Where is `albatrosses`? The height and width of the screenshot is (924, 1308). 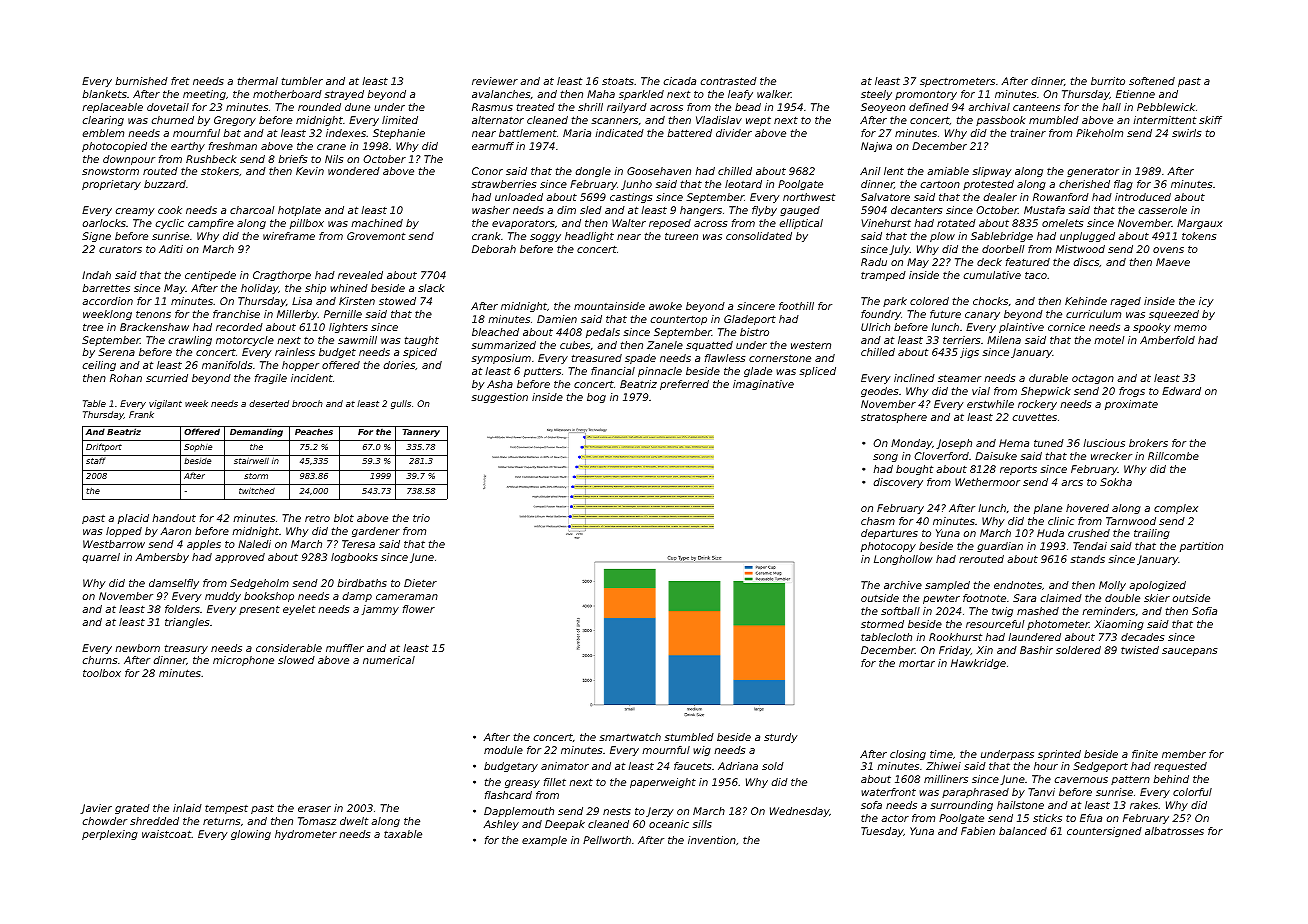 albatrosses is located at coordinates (1174, 831).
